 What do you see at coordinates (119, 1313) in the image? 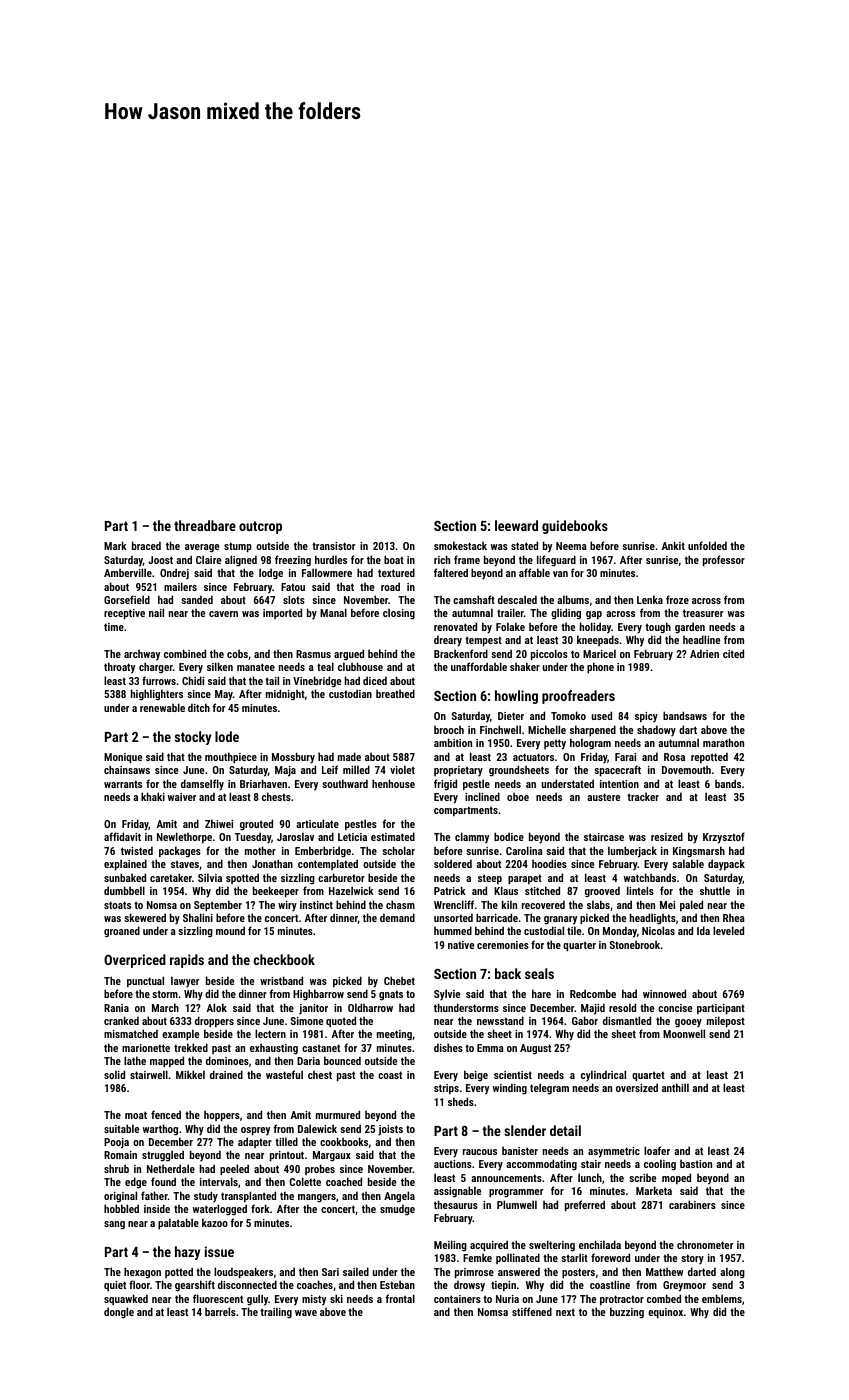
I see `dongle` at bounding box center [119, 1313].
